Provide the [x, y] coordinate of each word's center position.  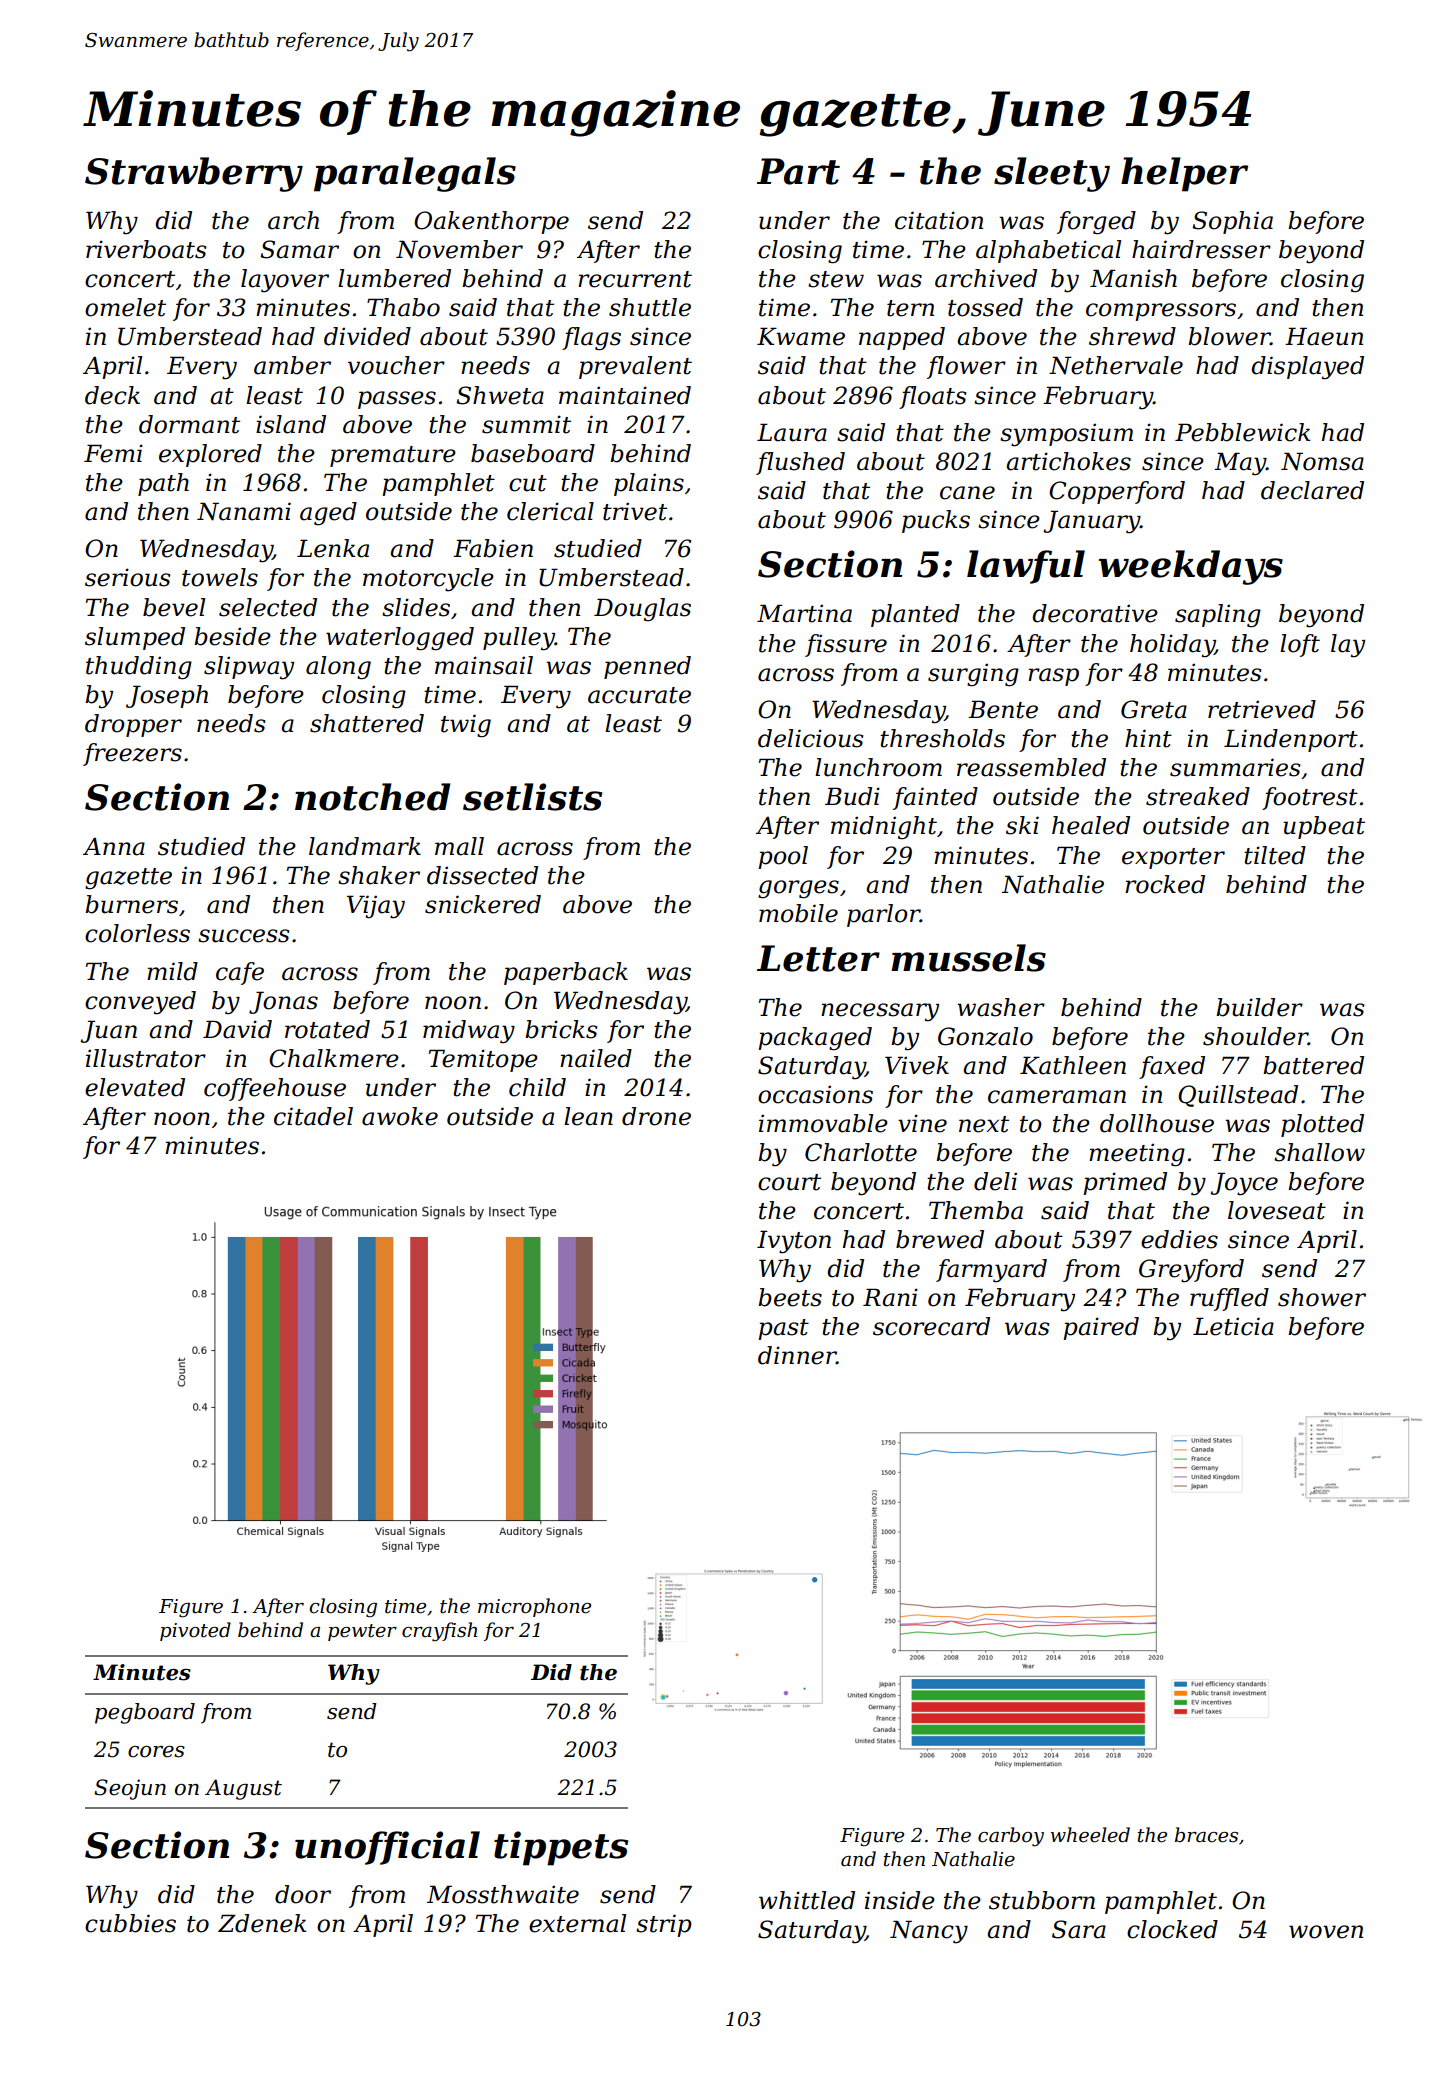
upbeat [1324, 827]
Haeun [1324, 336]
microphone [534, 1607]
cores [156, 1752]
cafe [240, 973]
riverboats [146, 249]
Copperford [1117, 492]
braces [1206, 1835]
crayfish [439, 1632]
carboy [1011, 1837]
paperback [566, 973]
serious [127, 577]
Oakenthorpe [491, 222]
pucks [936, 521]
